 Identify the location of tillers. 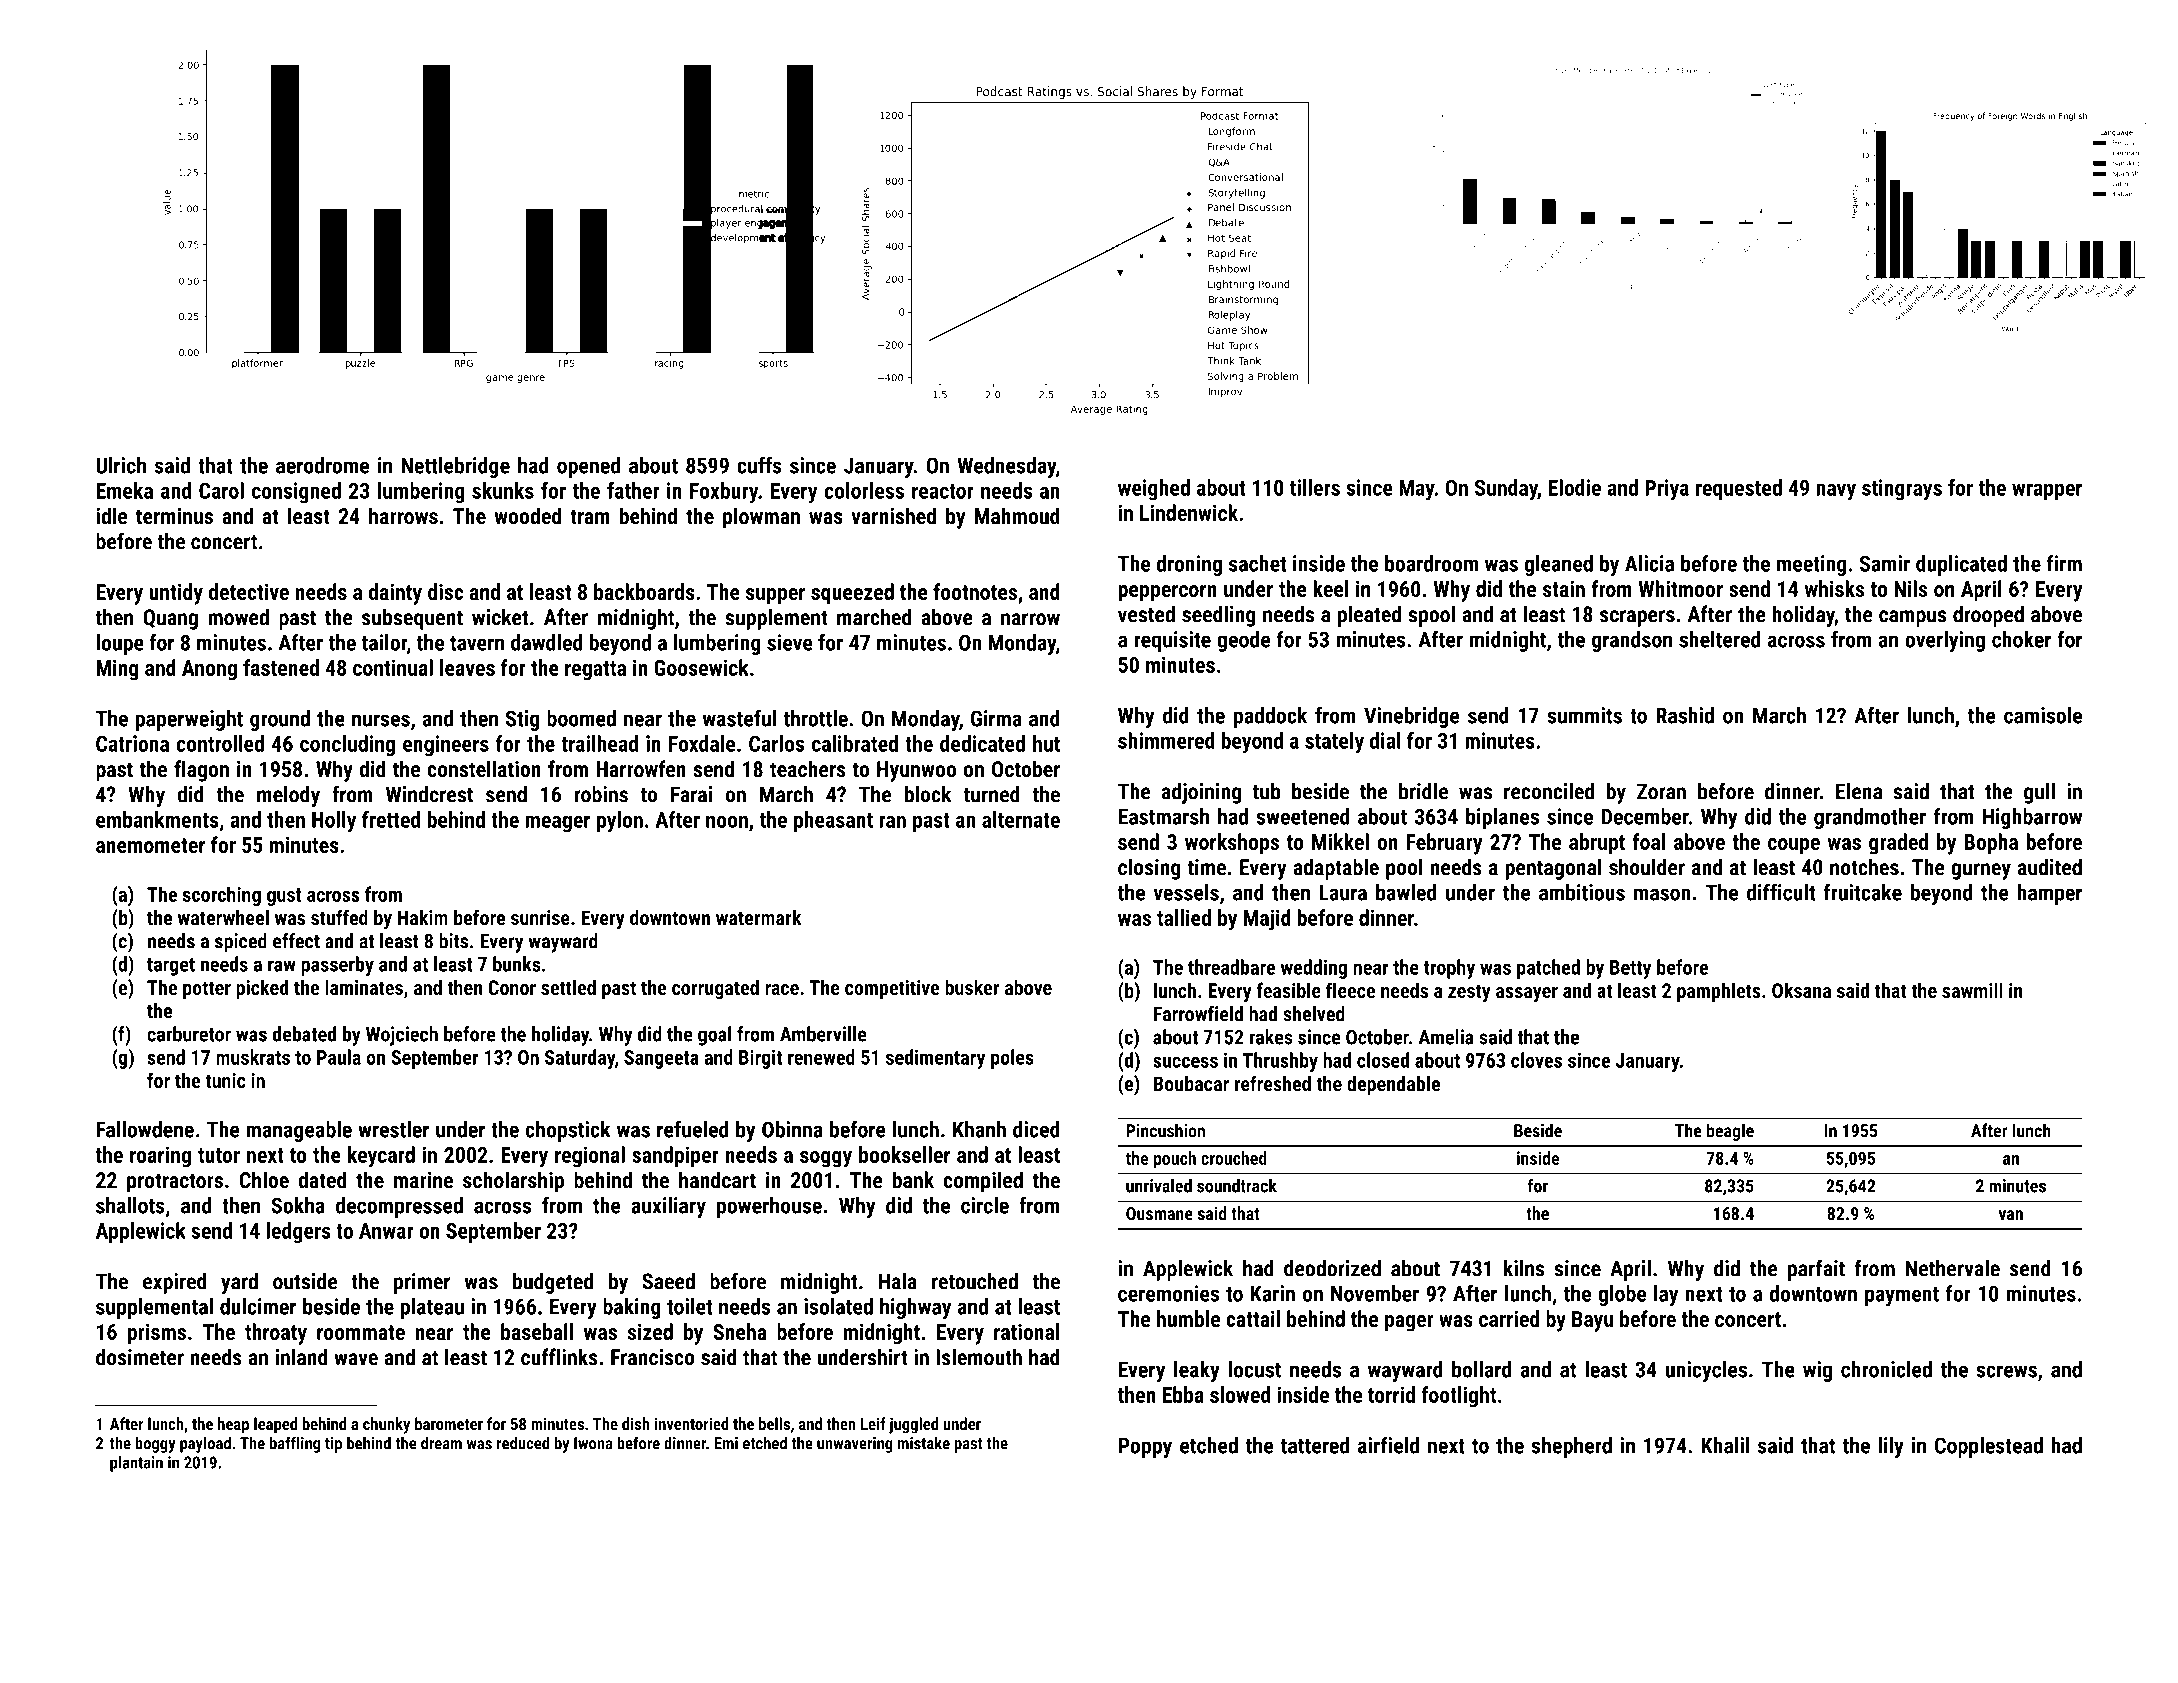
(1315, 487).
